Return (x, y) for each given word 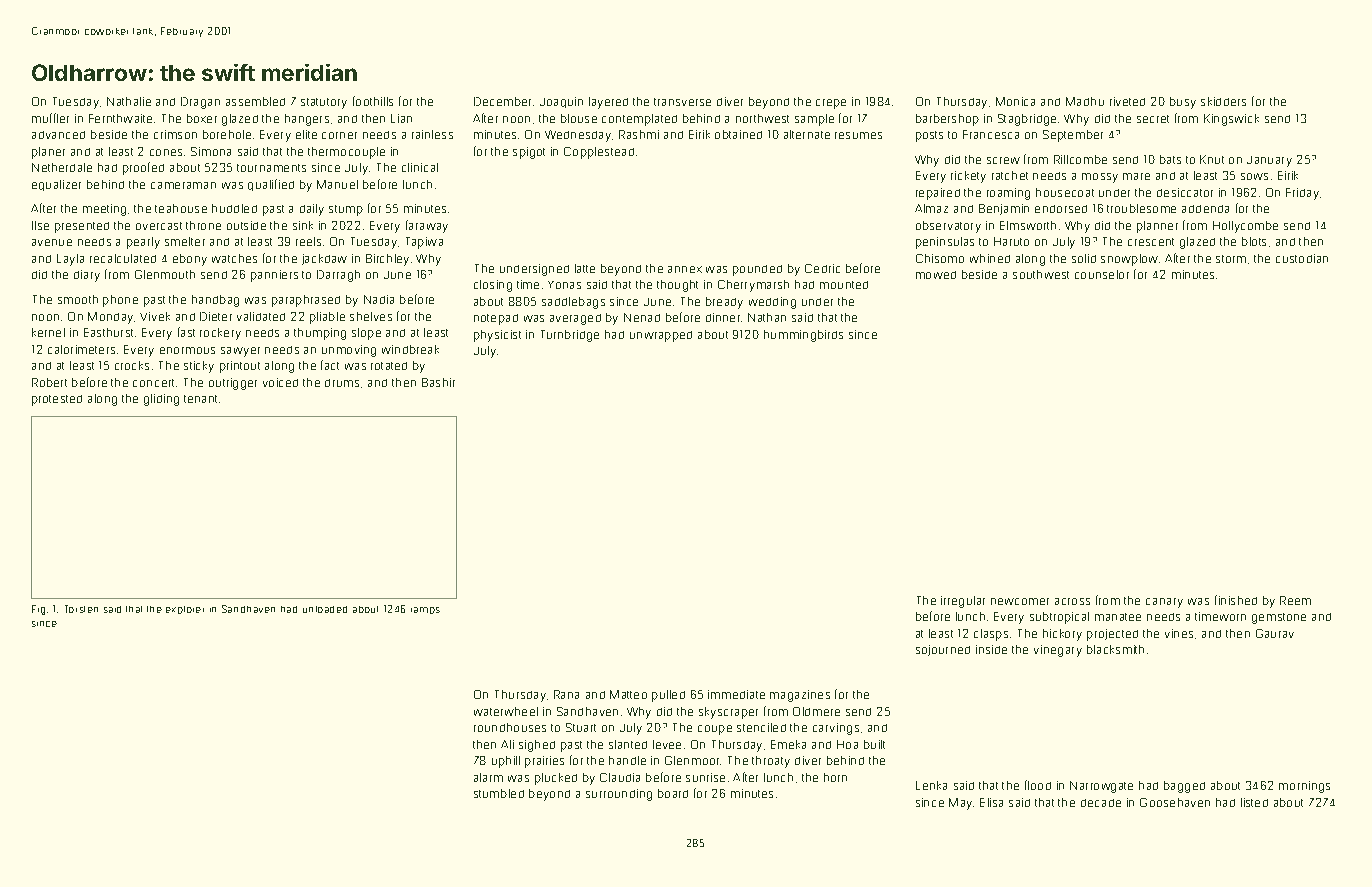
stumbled (499, 793)
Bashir (438, 382)
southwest (1041, 274)
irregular (963, 602)
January (1269, 161)
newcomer (1020, 601)
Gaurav (1275, 633)
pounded (757, 270)
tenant (202, 399)
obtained (738, 134)
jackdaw (324, 259)
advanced (58, 135)
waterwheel (506, 711)
